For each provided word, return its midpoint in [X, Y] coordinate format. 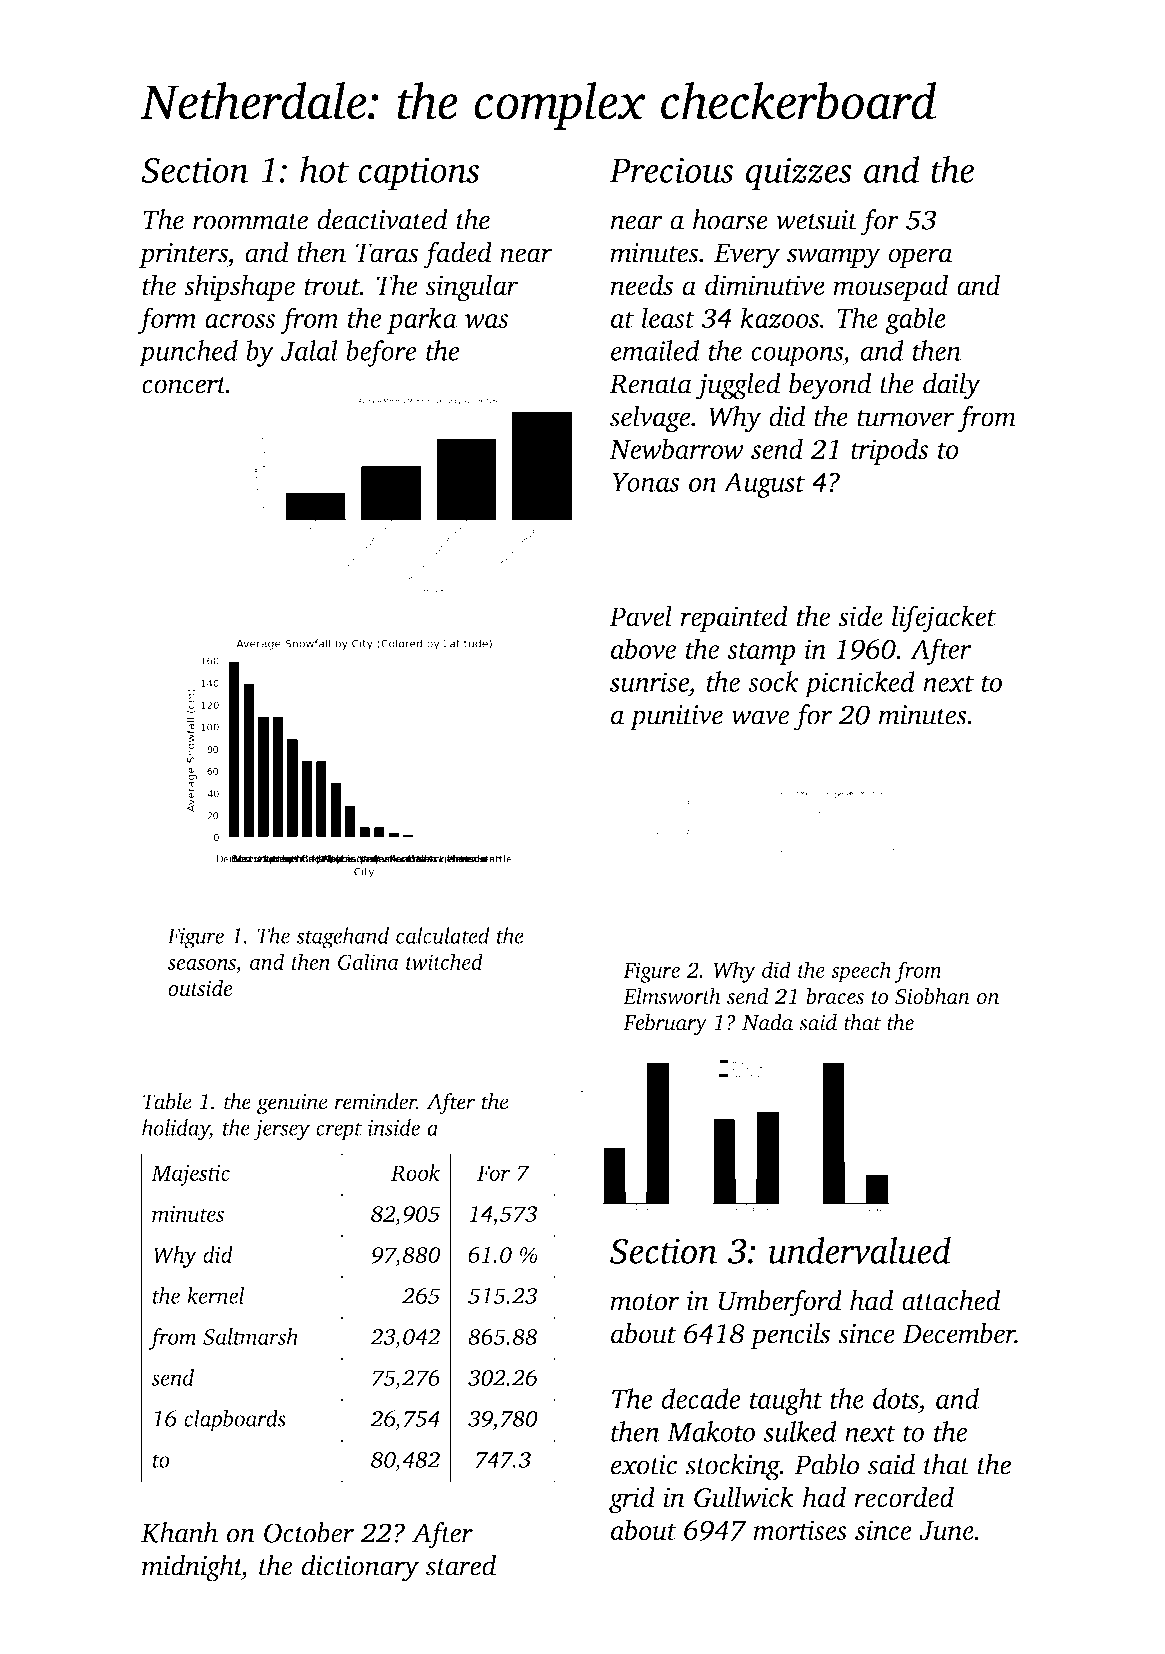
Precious [671, 170]
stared [461, 1565]
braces [835, 996]
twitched [444, 961]
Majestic [190, 1175]
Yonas [646, 482]
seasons [201, 964]
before [381, 353]
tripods [889, 451]
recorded [904, 1497]
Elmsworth [672, 996]
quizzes [799, 174]
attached [951, 1300]
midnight [192, 1568]
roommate [250, 221]
